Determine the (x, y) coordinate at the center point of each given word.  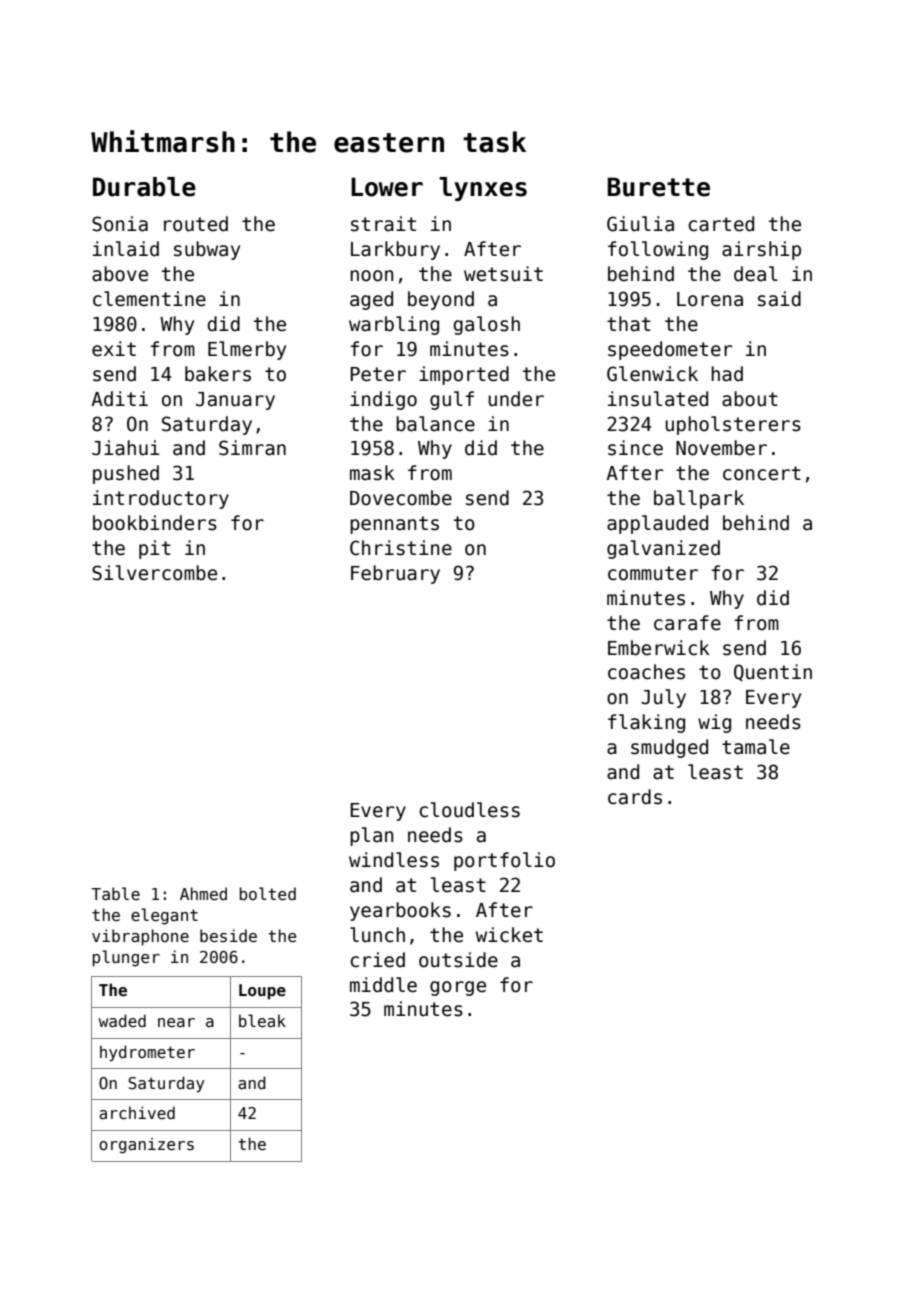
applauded (657, 524)
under (516, 399)
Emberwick (659, 648)
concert (762, 473)
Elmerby (247, 350)
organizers (146, 1145)
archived (137, 1112)
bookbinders (155, 523)
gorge (458, 988)
